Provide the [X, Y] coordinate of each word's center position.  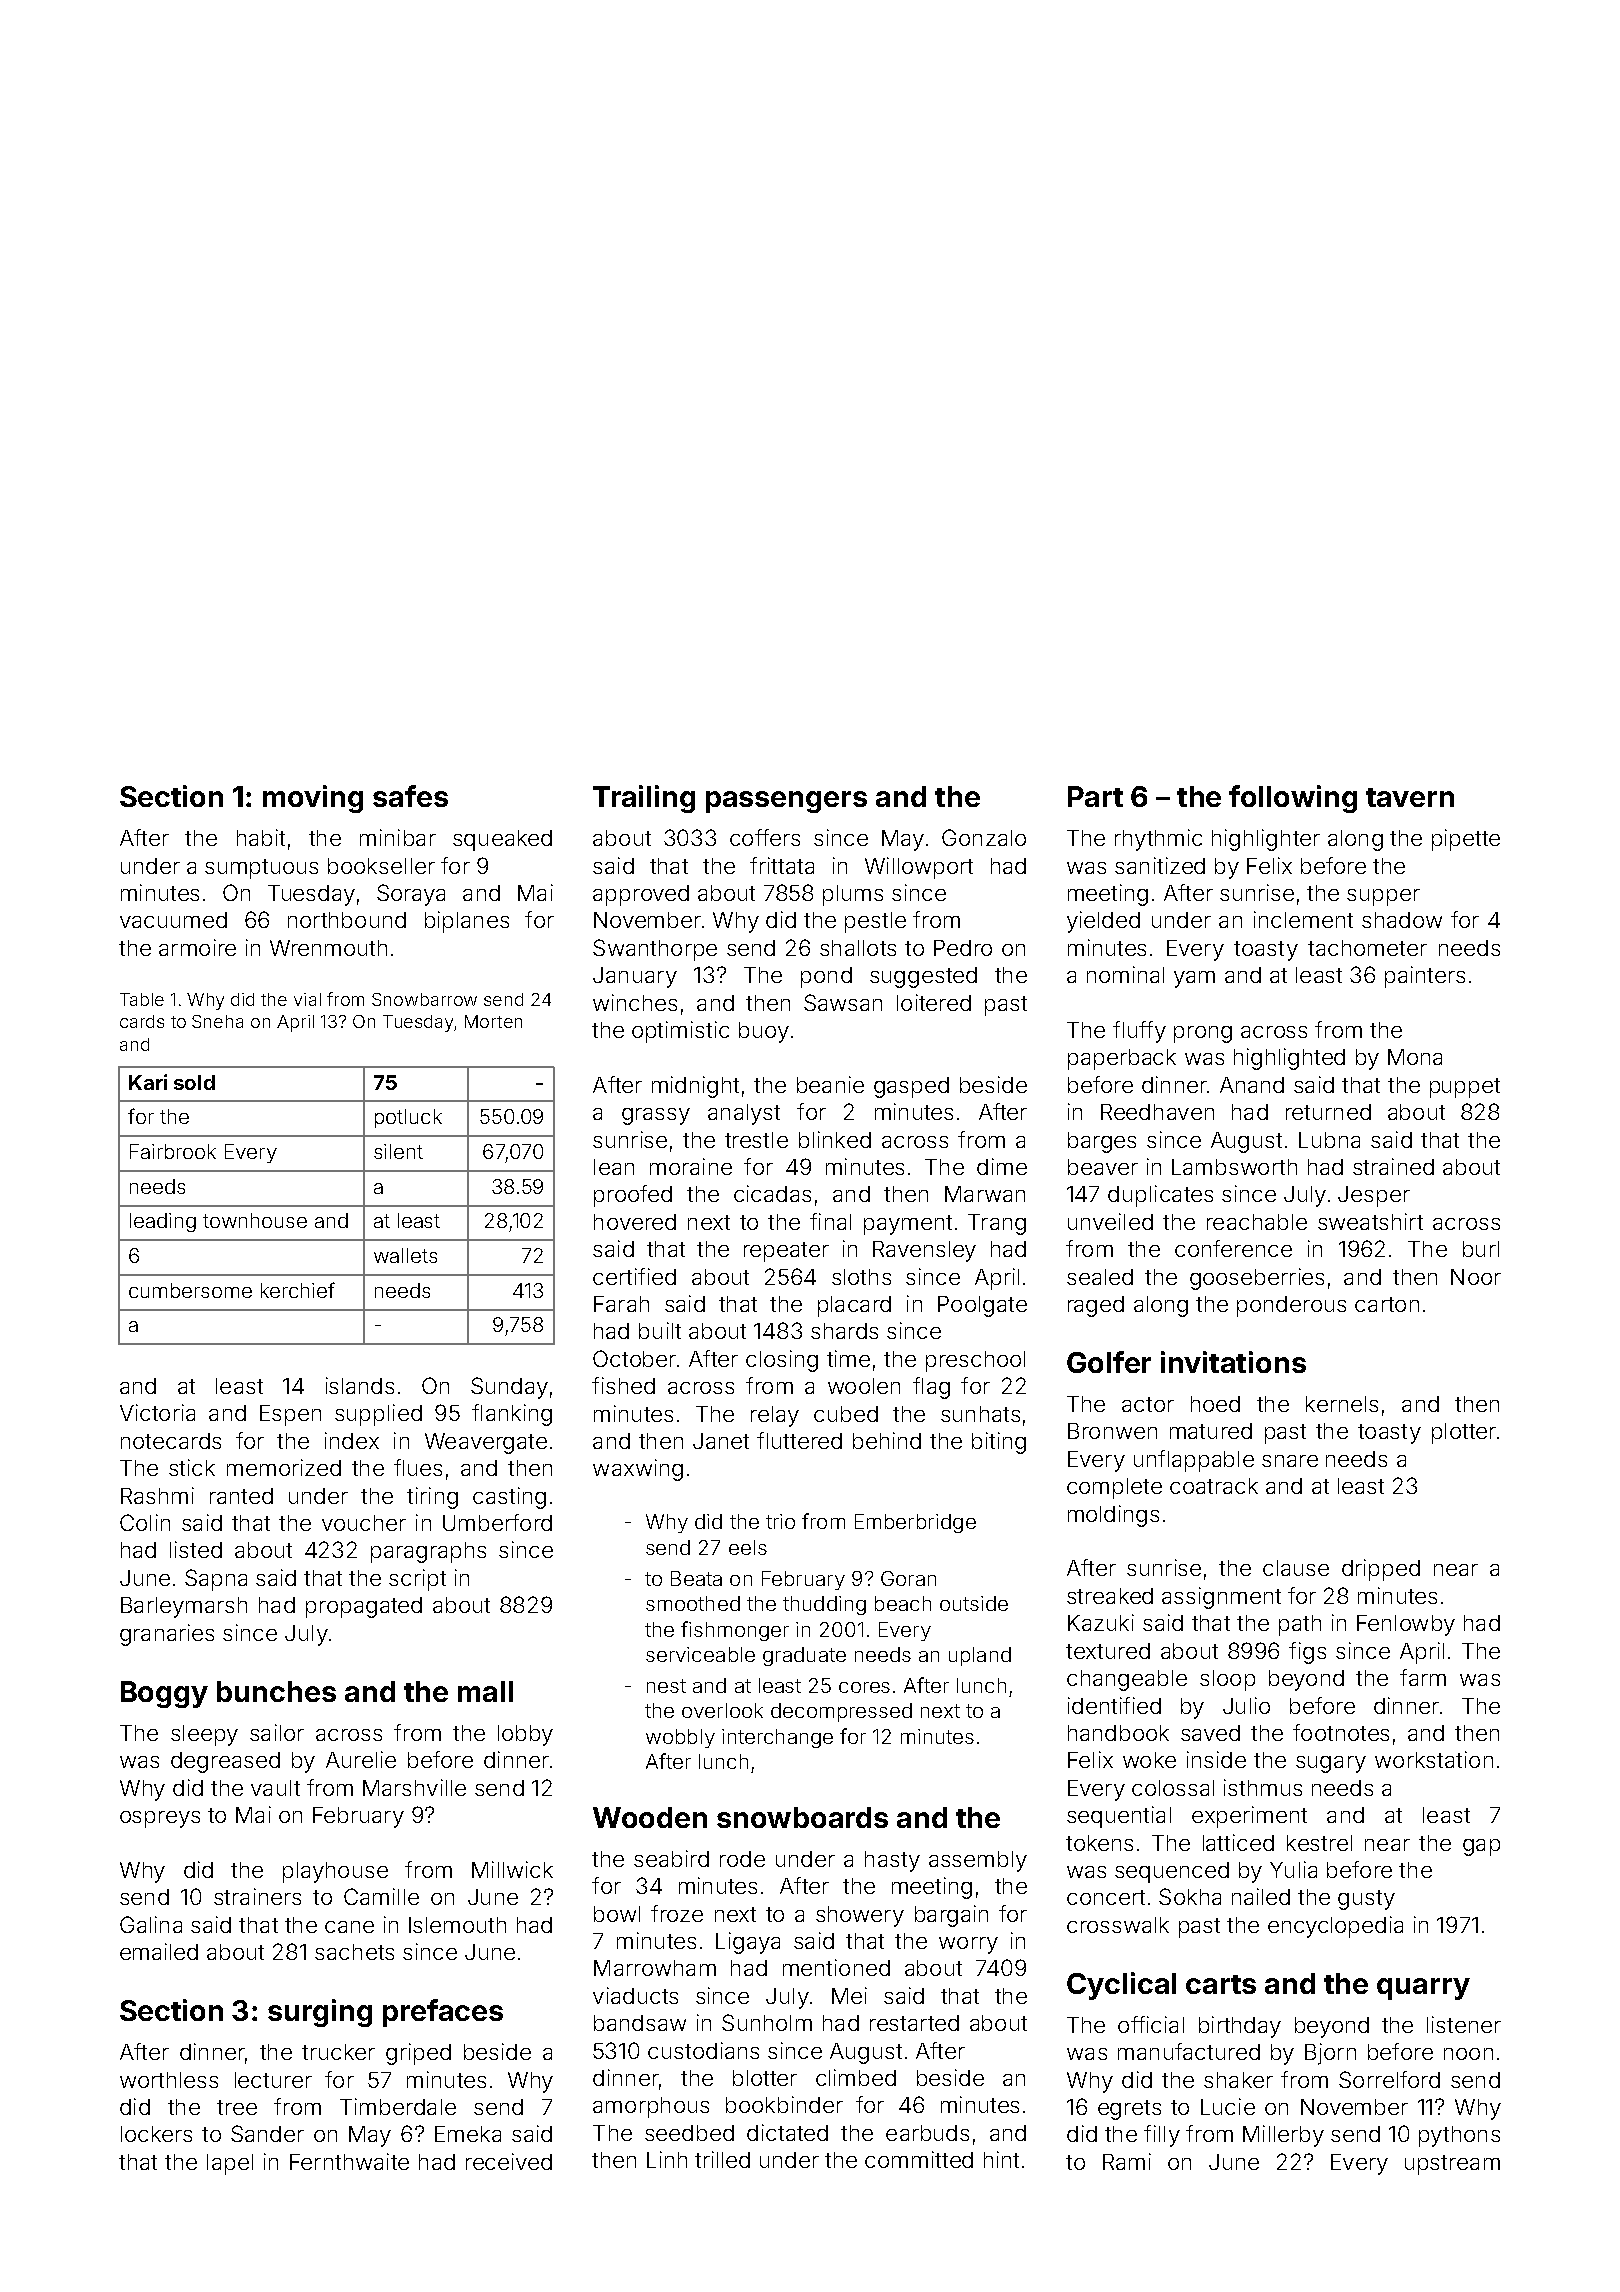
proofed [633, 1196]
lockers [156, 2134]
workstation [1434, 1759]
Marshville [414, 1787]
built [660, 1330]
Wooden [650, 1817]
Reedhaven [1157, 1112]
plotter [1464, 1433]
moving [313, 799]
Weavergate [486, 1443]
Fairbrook [173, 1151]
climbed [856, 2077]
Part [1095, 796]
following [1293, 799]
